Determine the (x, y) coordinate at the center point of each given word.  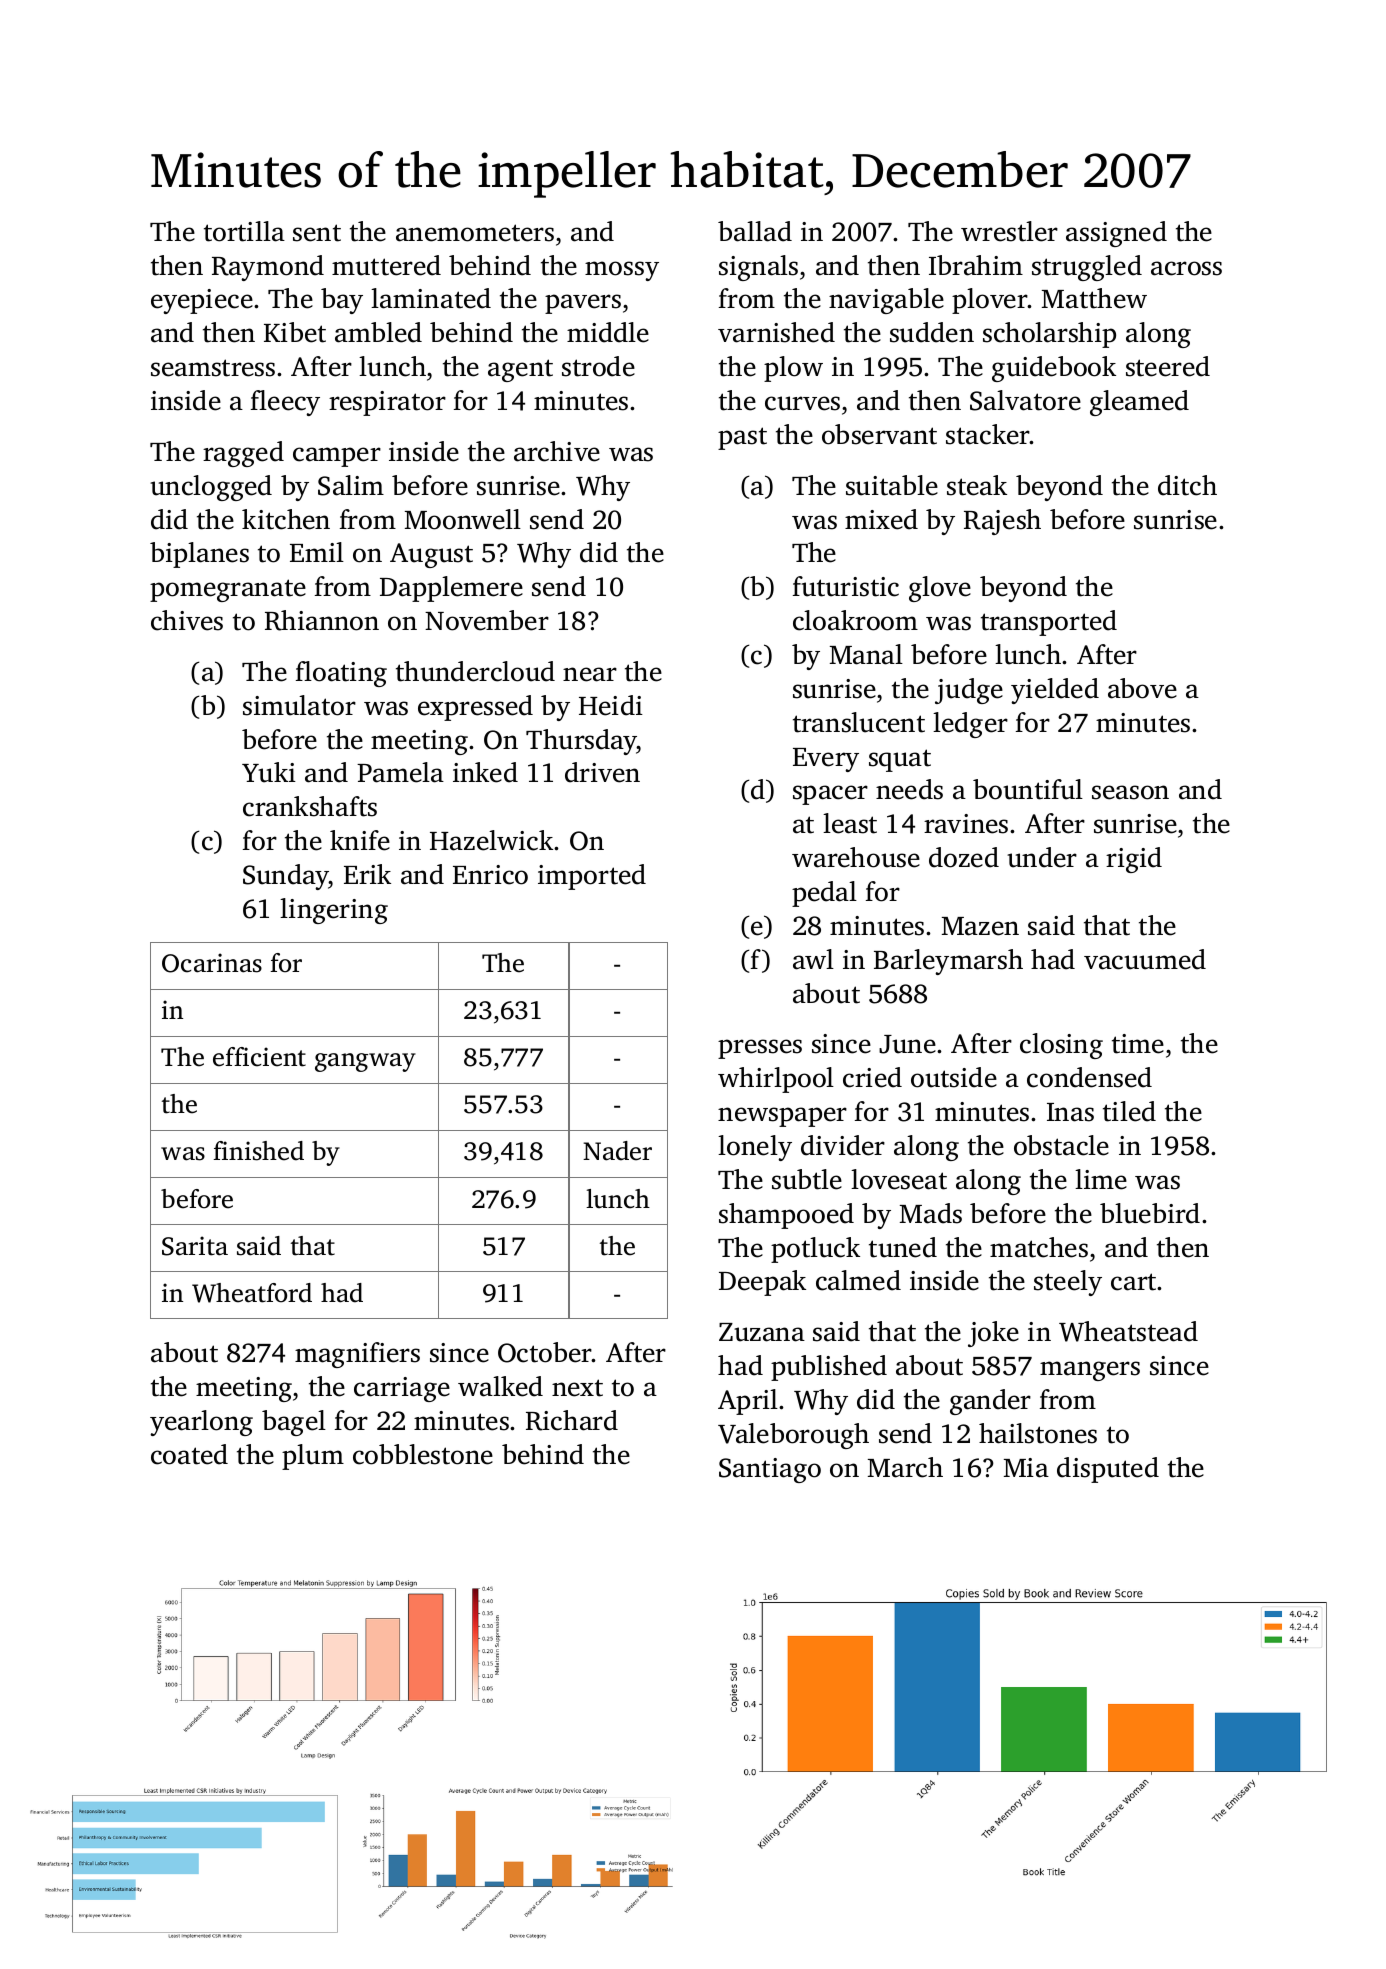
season (1130, 792)
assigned (1116, 234)
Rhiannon (322, 620)
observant (879, 434)
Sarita (195, 1246)
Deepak (762, 1283)
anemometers (475, 233)
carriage (402, 1389)
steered (1168, 366)
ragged (243, 454)
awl (813, 959)
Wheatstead (1128, 1331)
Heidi (611, 705)
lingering (334, 911)
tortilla (244, 231)
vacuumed (1145, 959)
